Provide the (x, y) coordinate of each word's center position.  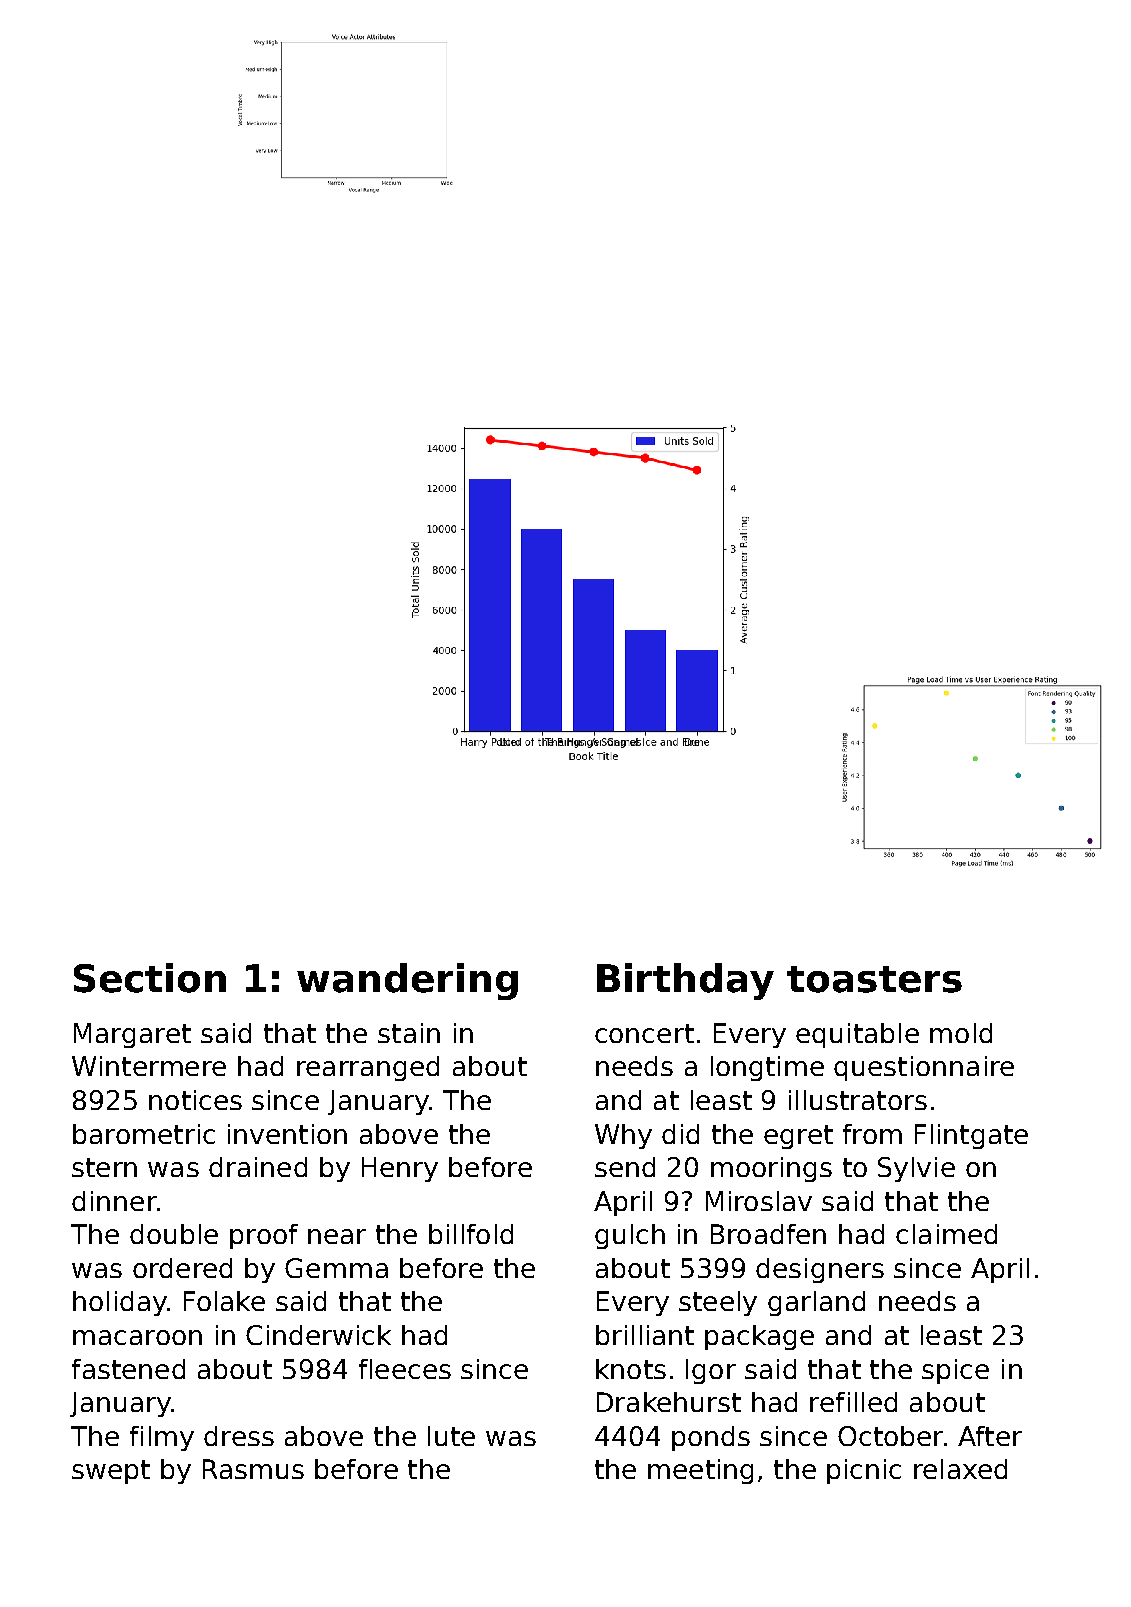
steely (718, 1303)
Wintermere (149, 1066)
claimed (946, 1234)
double (174, 1234)
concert (644, 1033)
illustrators (858, 1100)
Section (150, 978)
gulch (630, 1236)
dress (239, 1436)
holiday (120, 1303)
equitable (857, 1035)
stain (409, 1033)
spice (955, 1371)
